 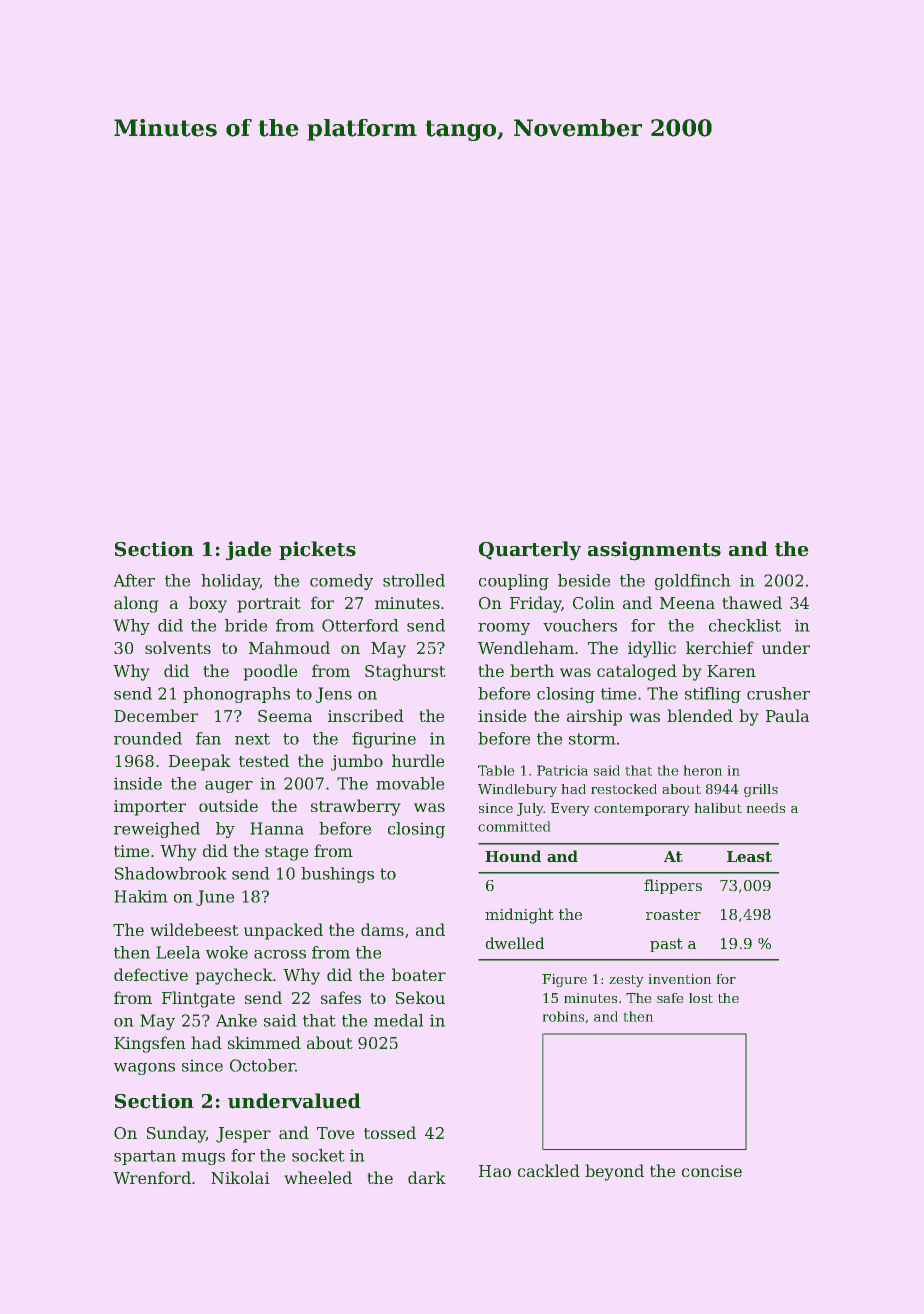 What do you see at coordinates (419, 974) in the screenshot?
I see `boater` at bounding box center [419, 974].
